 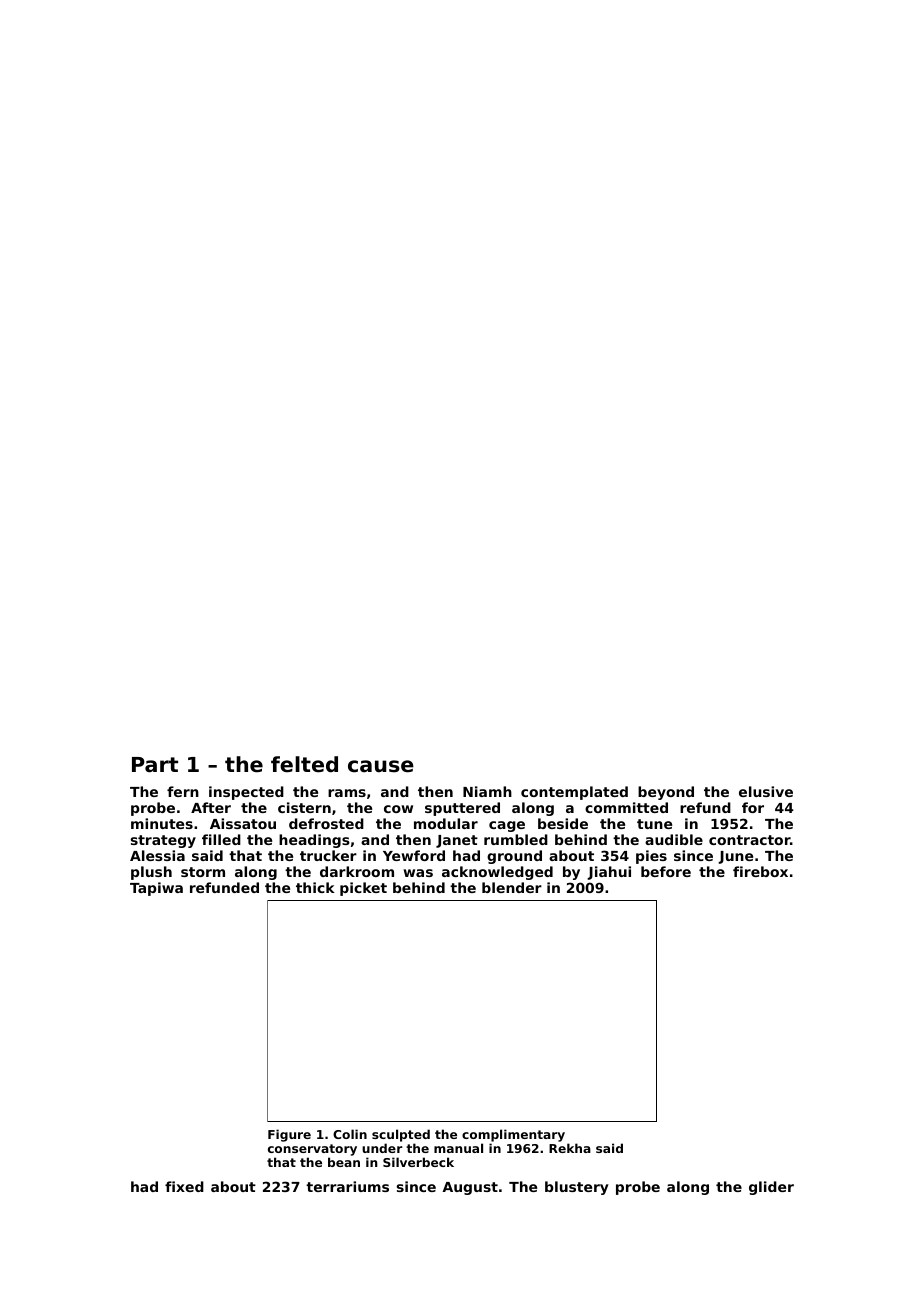 What do you see at coordinates (347, 793) in the screenshot?
I see `rams` at bounding box center [347, 793].
